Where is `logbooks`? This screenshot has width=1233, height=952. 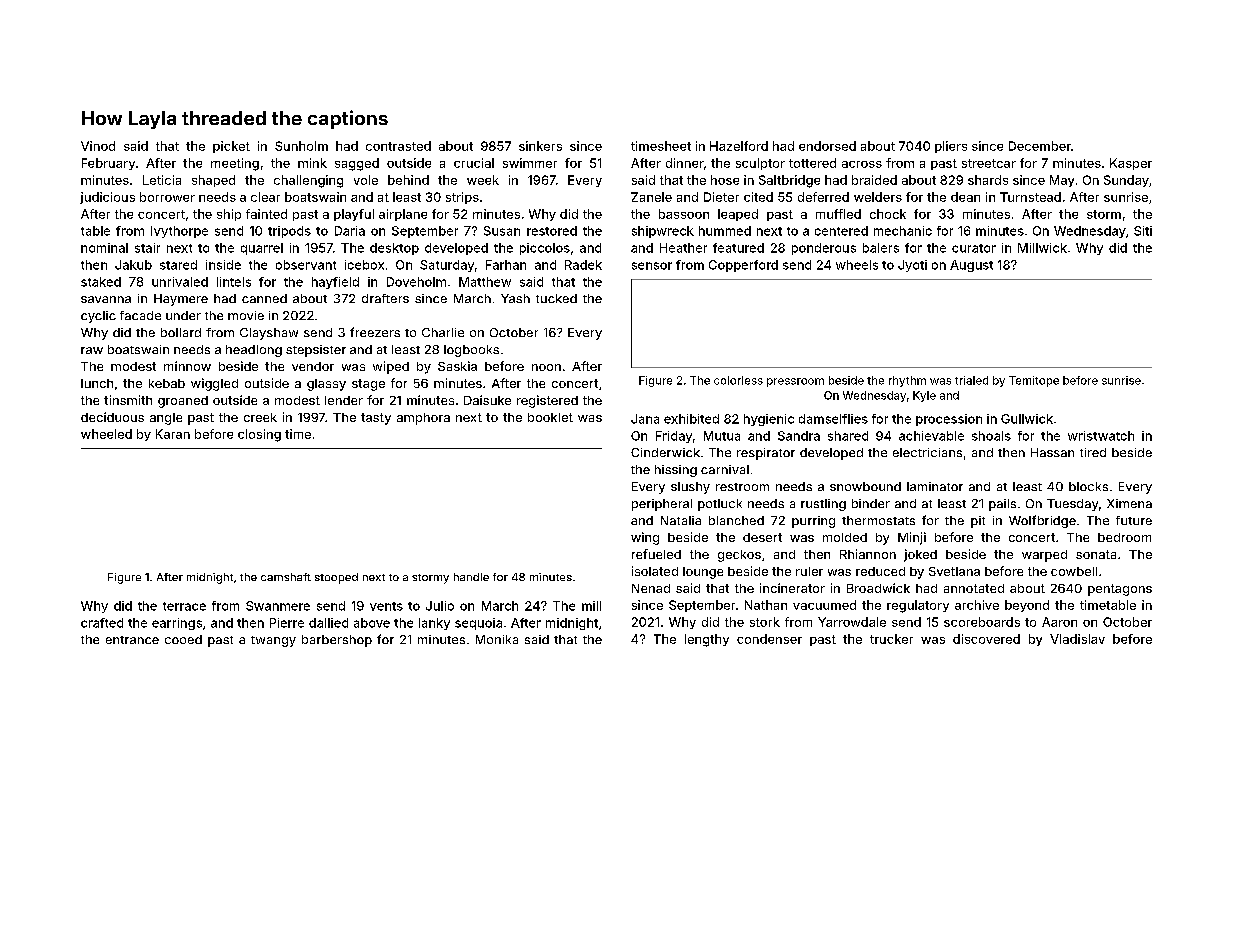 logbooks is located at coordinates (471, 351).
